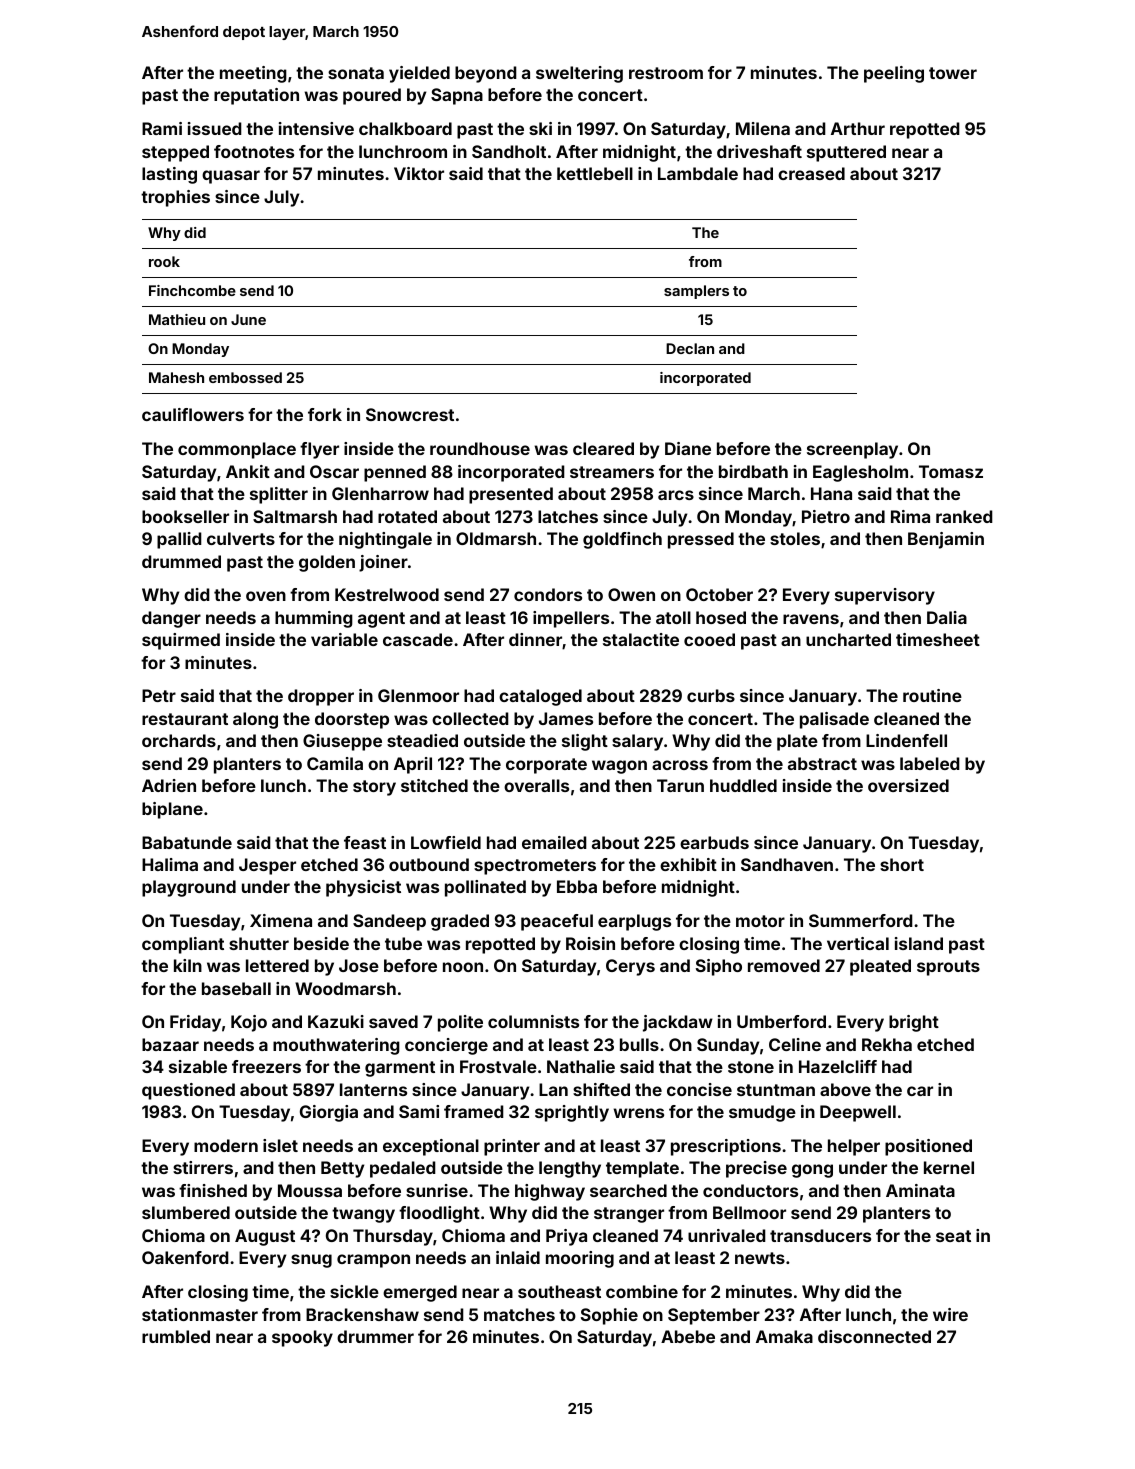 This screenshot has height=1469, width=1135. What do you see at coordinates (763, 128) in the screenshot?
I see `Milena` at bounding box center [763, 128].
